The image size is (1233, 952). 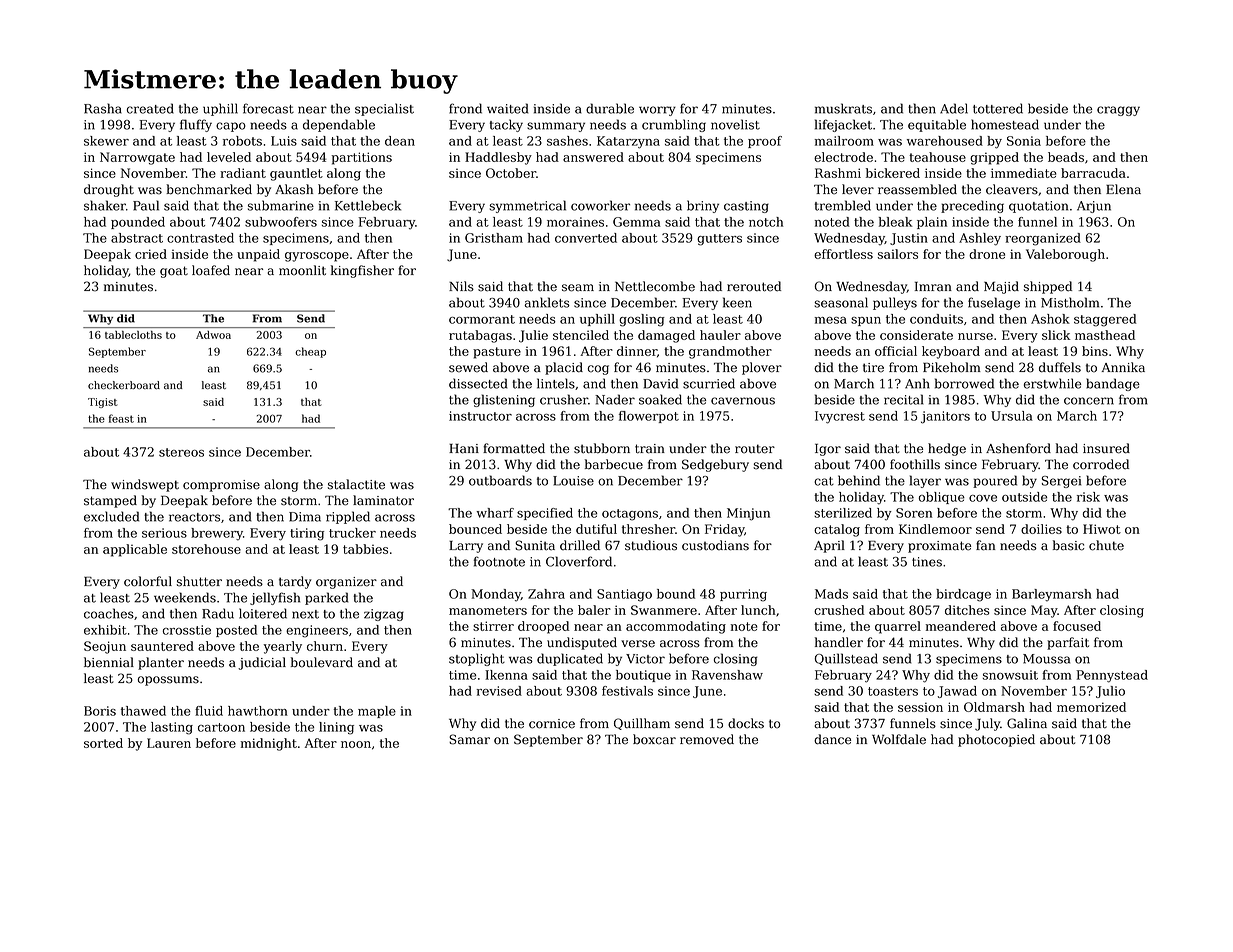 What do you see at coordinates (150, 108) in the screenshot?
I see `created` at bounding box center [150, 108].
